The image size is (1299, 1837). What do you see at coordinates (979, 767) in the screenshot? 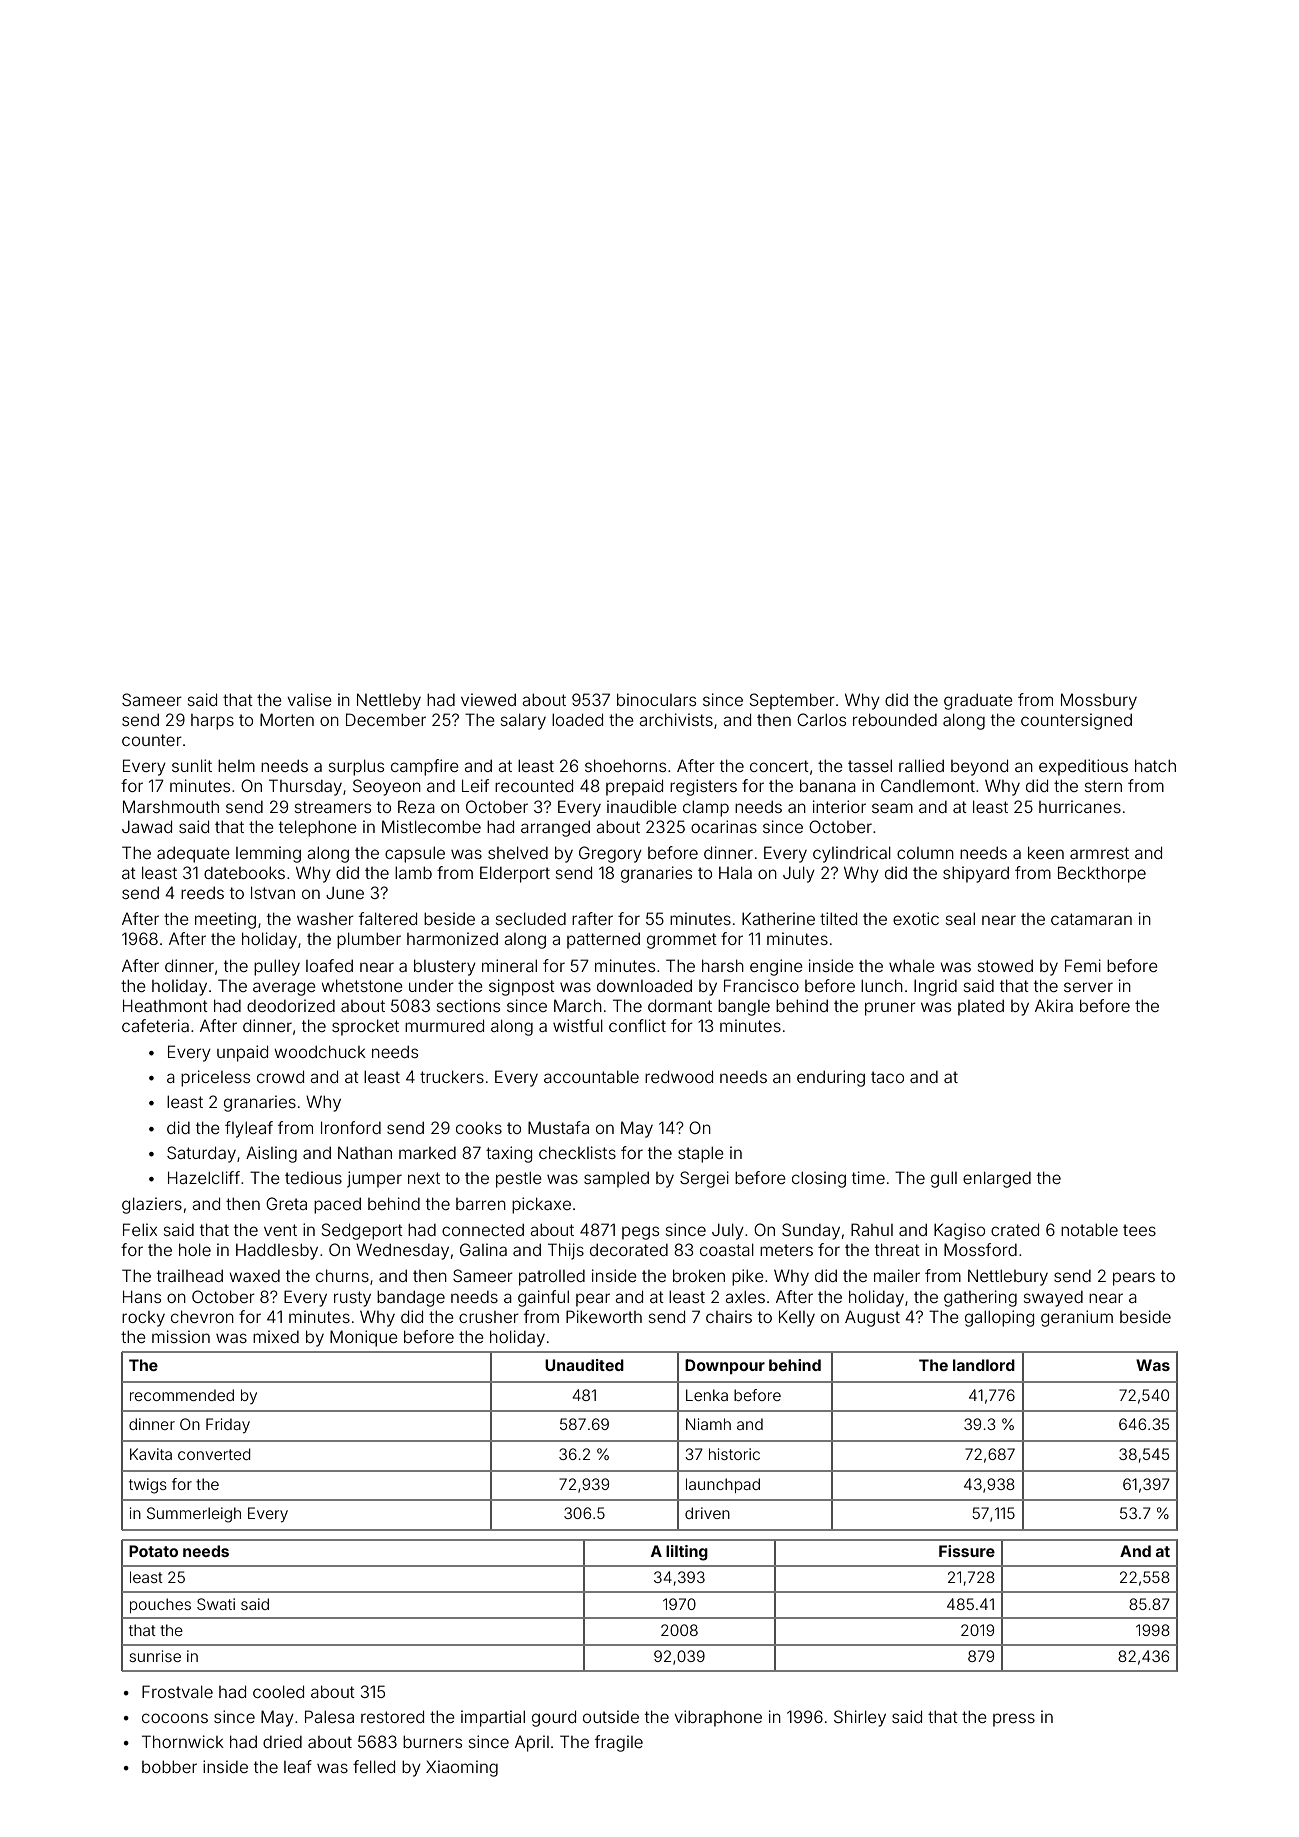
I see `beyond` at bounding box center [979, 767].
